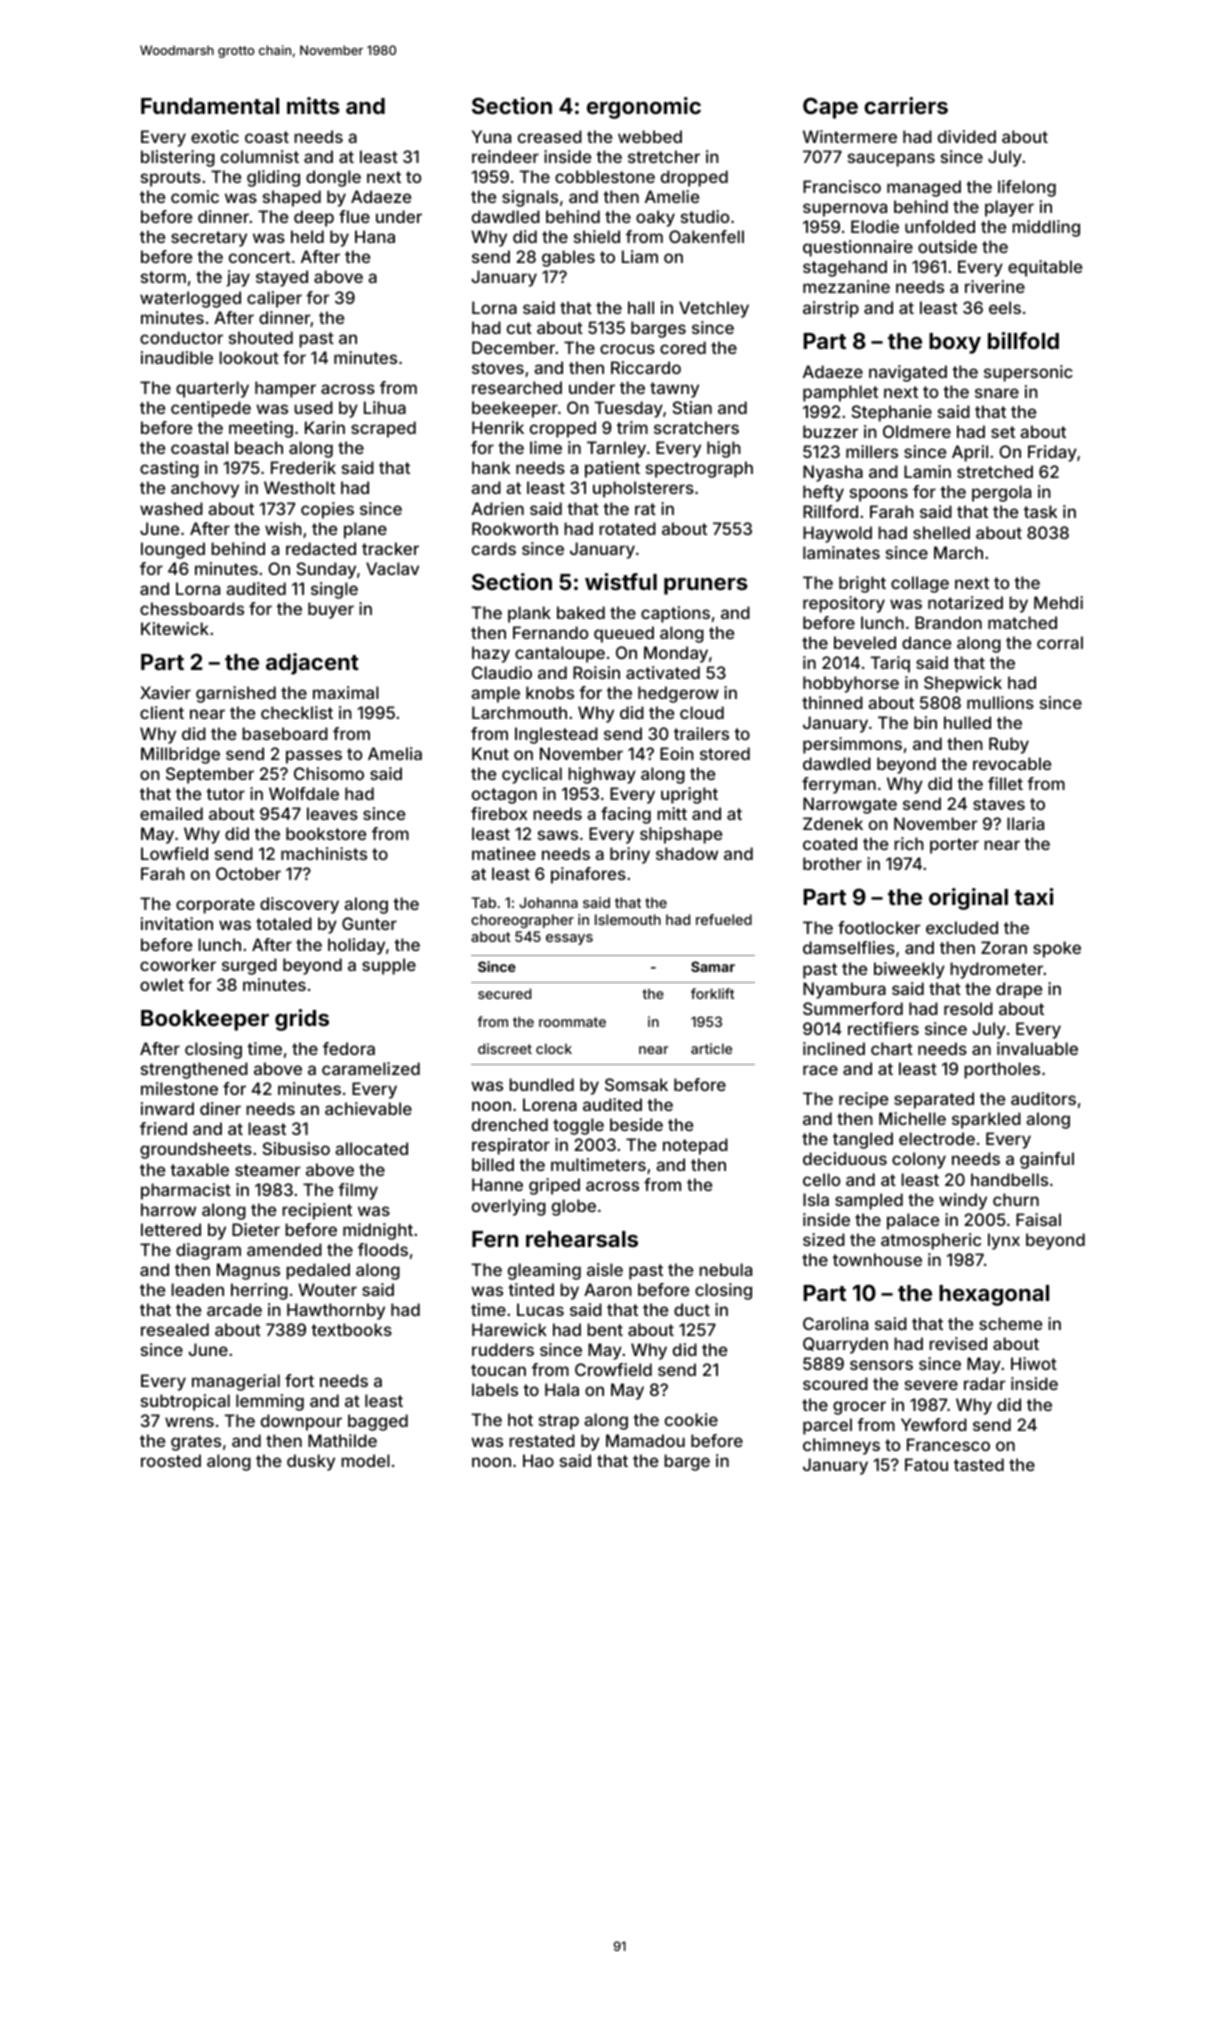  I want to click on ergonomic, so click(644, 108).
